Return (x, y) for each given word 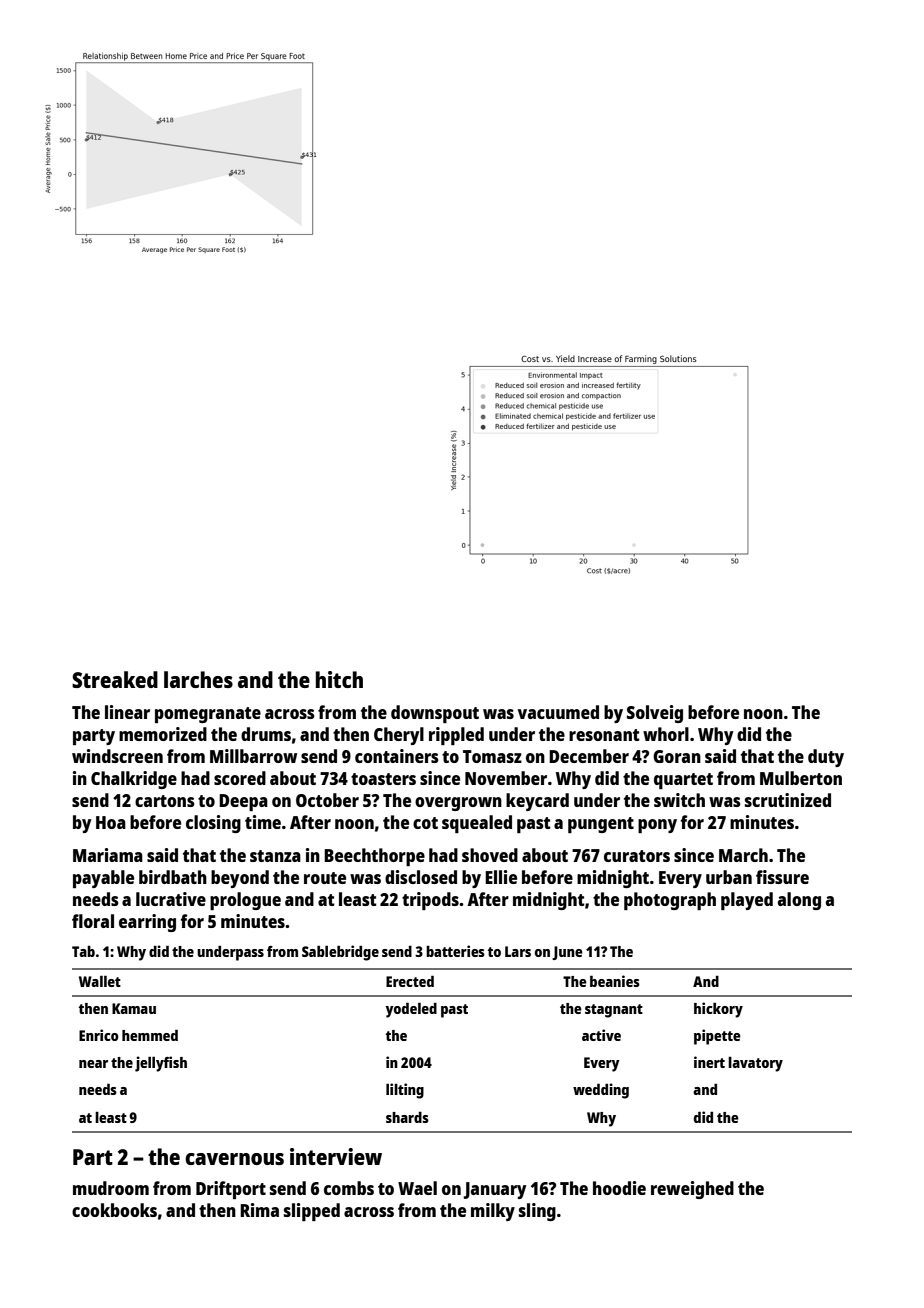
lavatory (755, 1064)
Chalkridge (134, 780)
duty (826, 758)
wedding (601, 1091)
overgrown (458, 804)
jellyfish (161, 1064)
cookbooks (114, 1210)
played (747, 901)
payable (103, 879)
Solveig (655, 714)
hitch (339, 679)
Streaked (115, 679)
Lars (518, 951)
